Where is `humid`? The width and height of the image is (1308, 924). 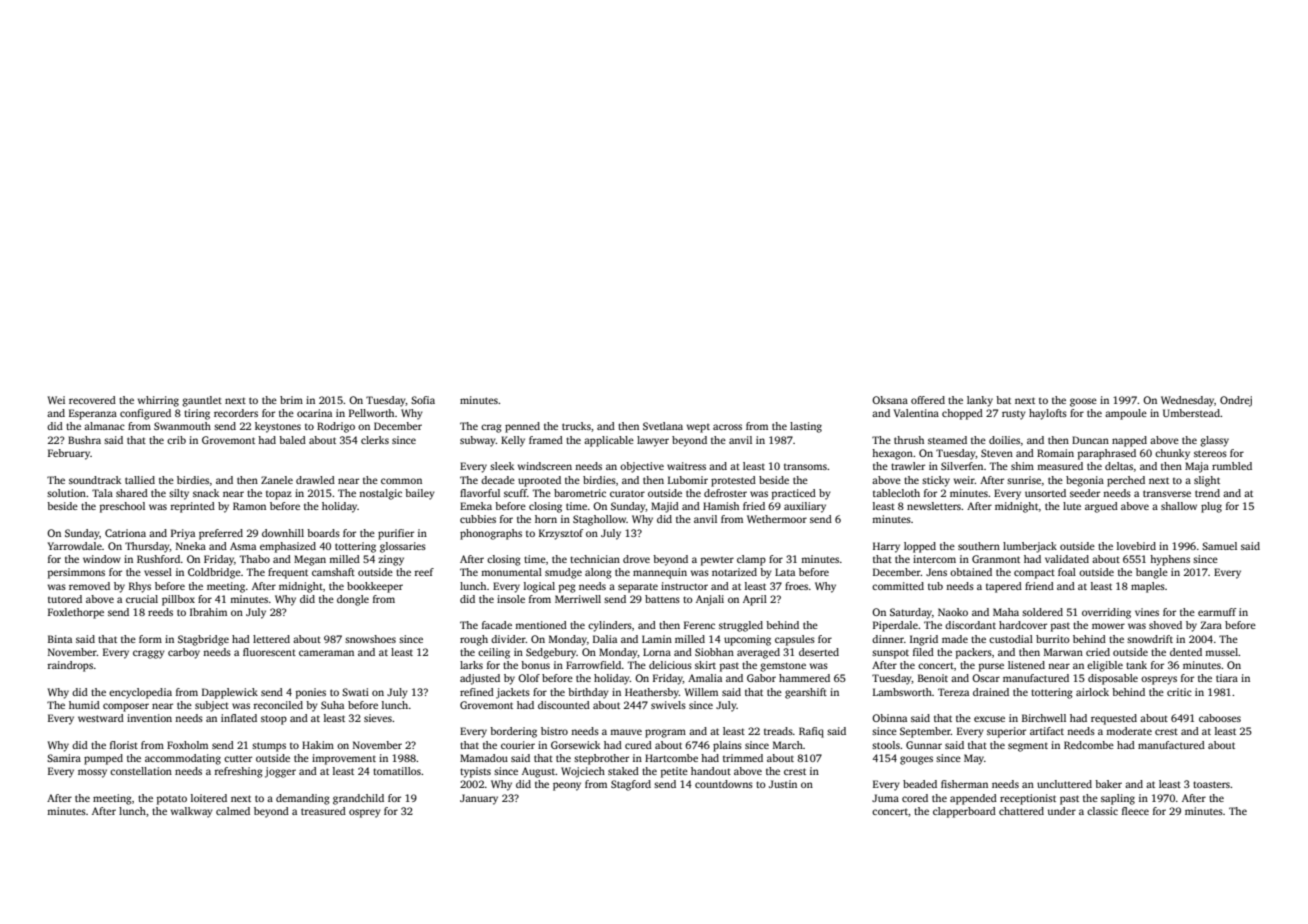
humid is located at coordinates (84, 705).
